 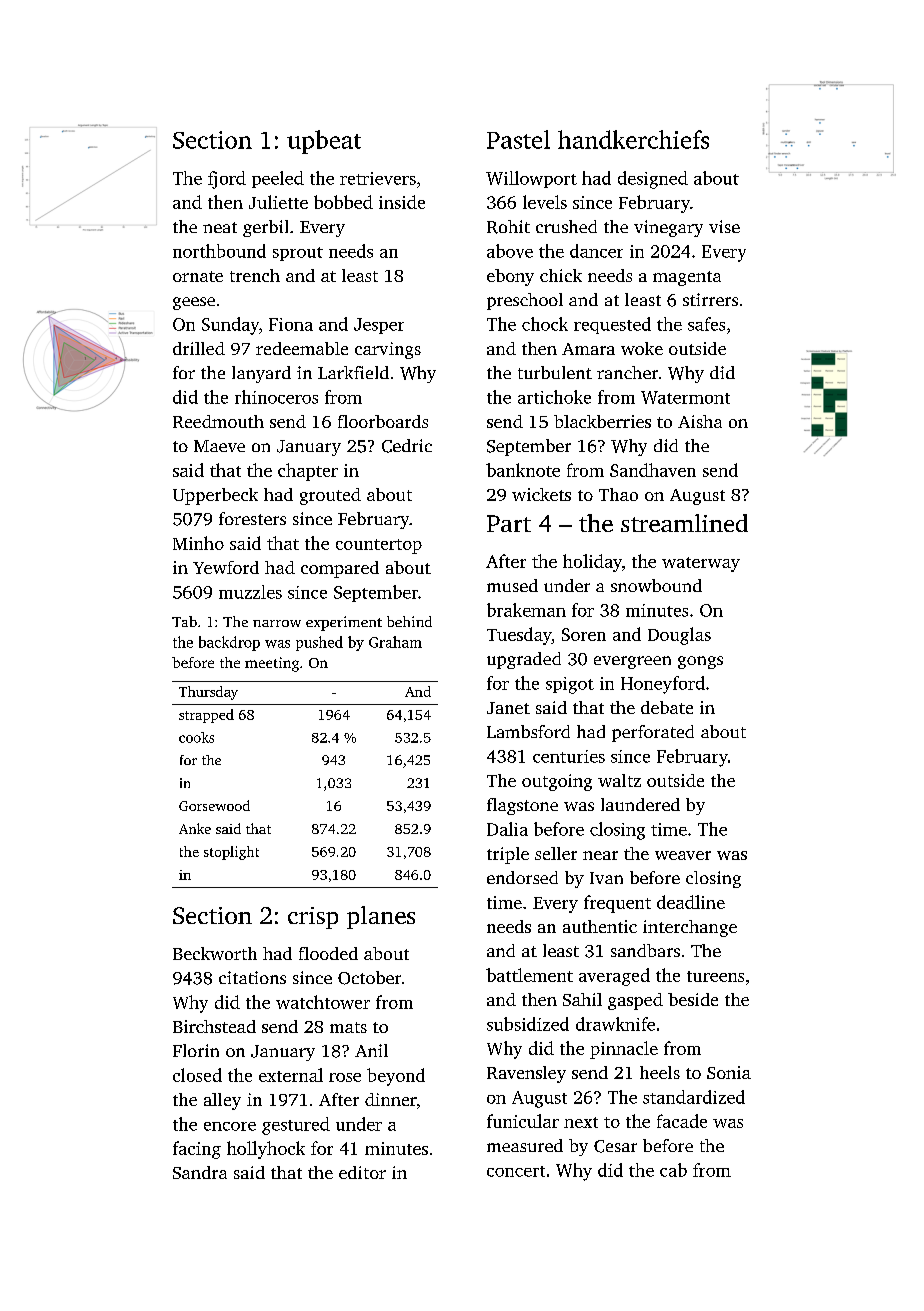 I want to click on Anke, so click(x=195, y=828).
